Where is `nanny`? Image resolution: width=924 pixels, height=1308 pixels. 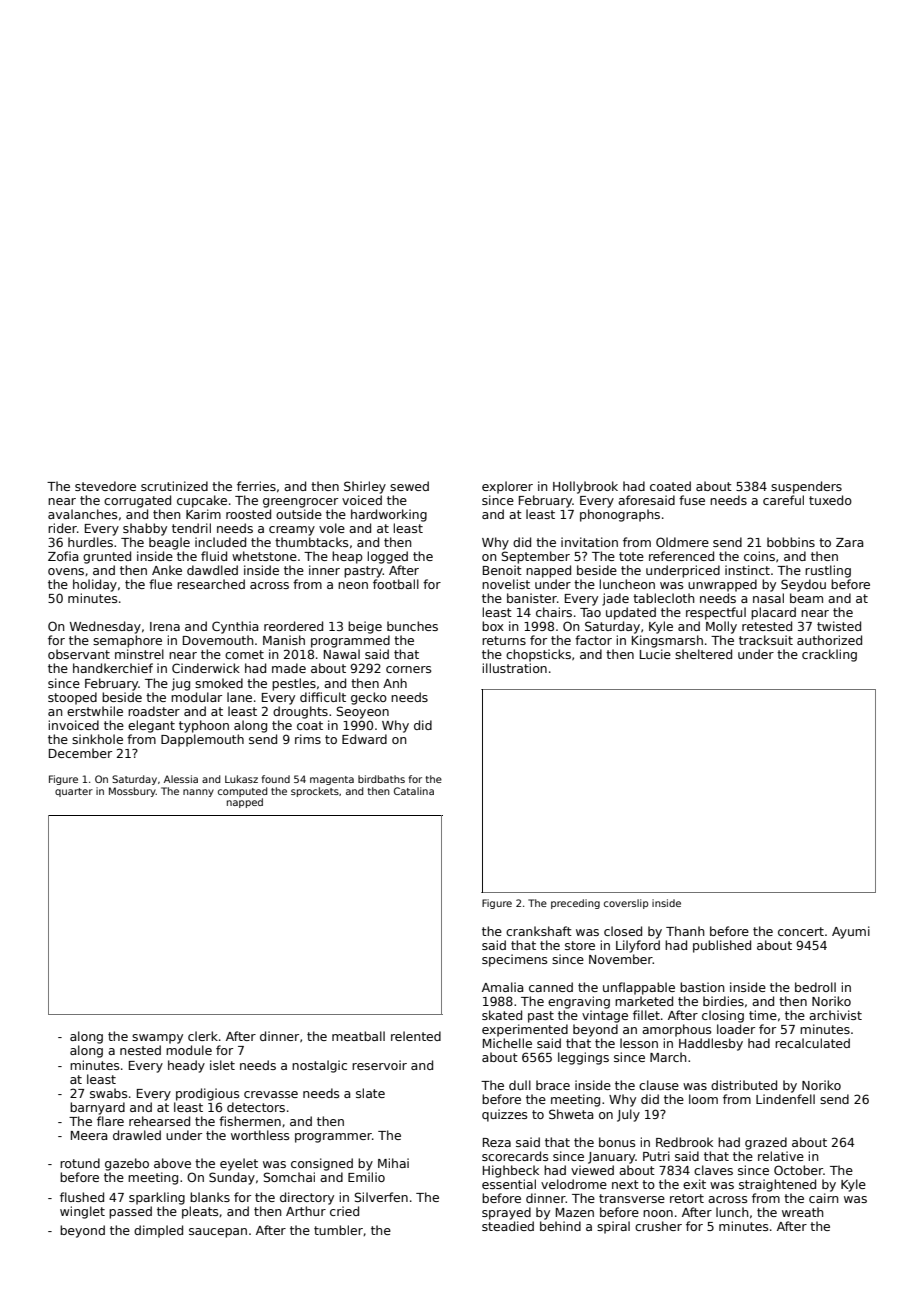 nanny is located at coordinates (198, 793).
